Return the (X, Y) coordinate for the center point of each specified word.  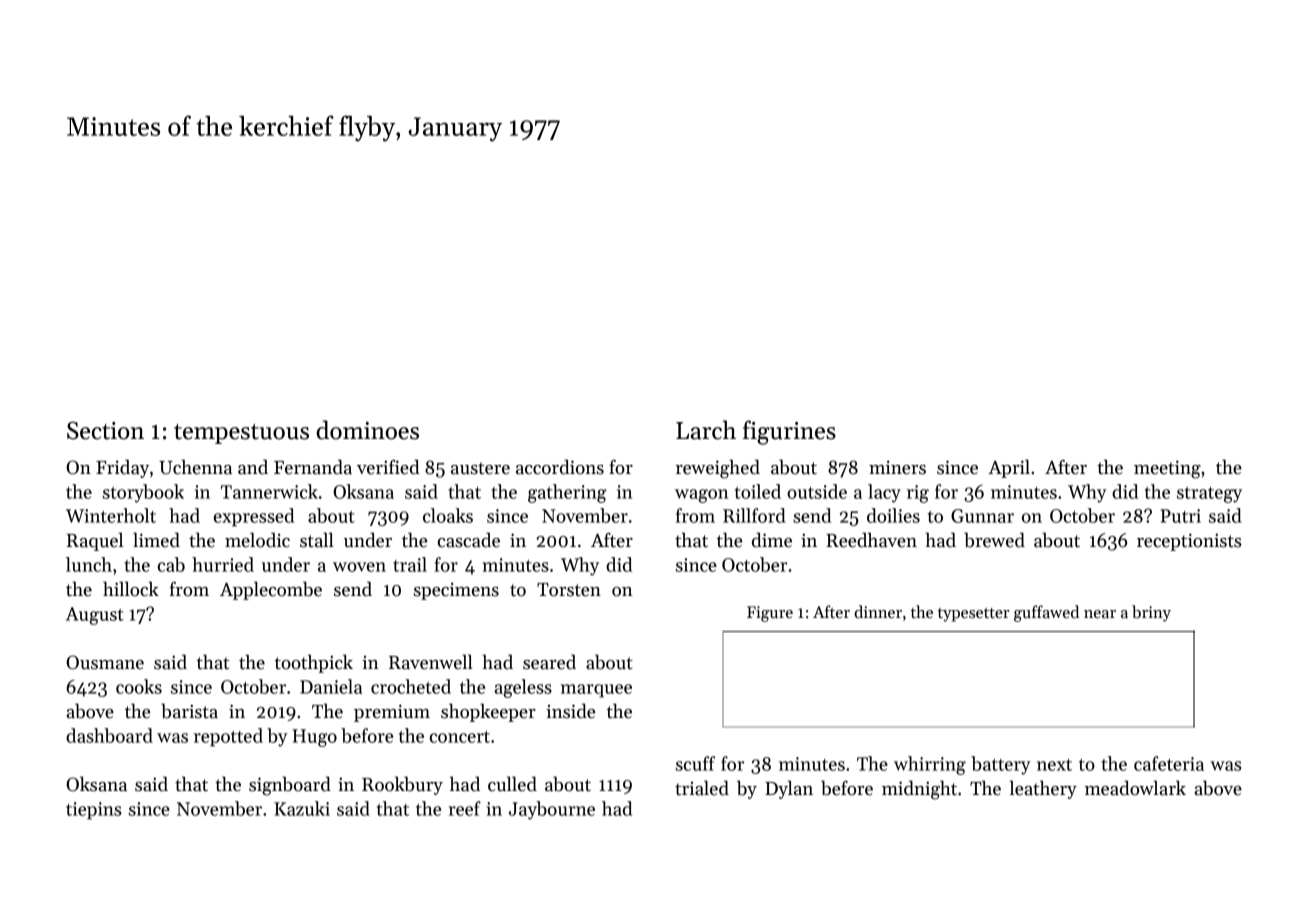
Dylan (789, 789)
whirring (930, 765)
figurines (789, 432)
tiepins (93, 811)
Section (105, 430)
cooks (139, 686)
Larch (706, 430)
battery (1000, 765)
